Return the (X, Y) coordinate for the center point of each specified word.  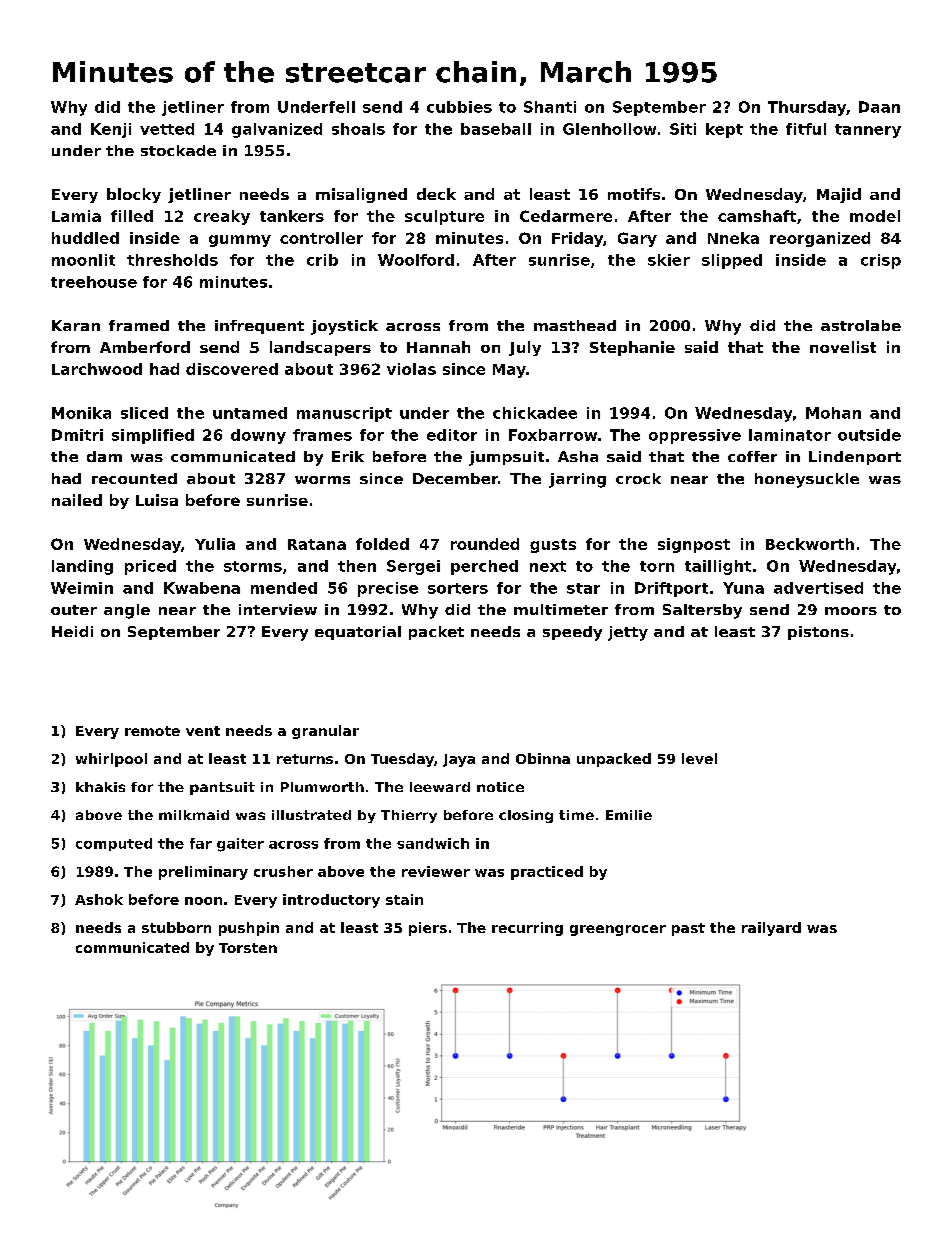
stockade (178, 150)
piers (428, 929)
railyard (771, 929)
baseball (496, 129)
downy (258, 436)
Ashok (99, 899)
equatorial (358, 633)
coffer (752, 456)
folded (382, 544)
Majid (839, 195)
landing (82, 567)
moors (851, 611)
